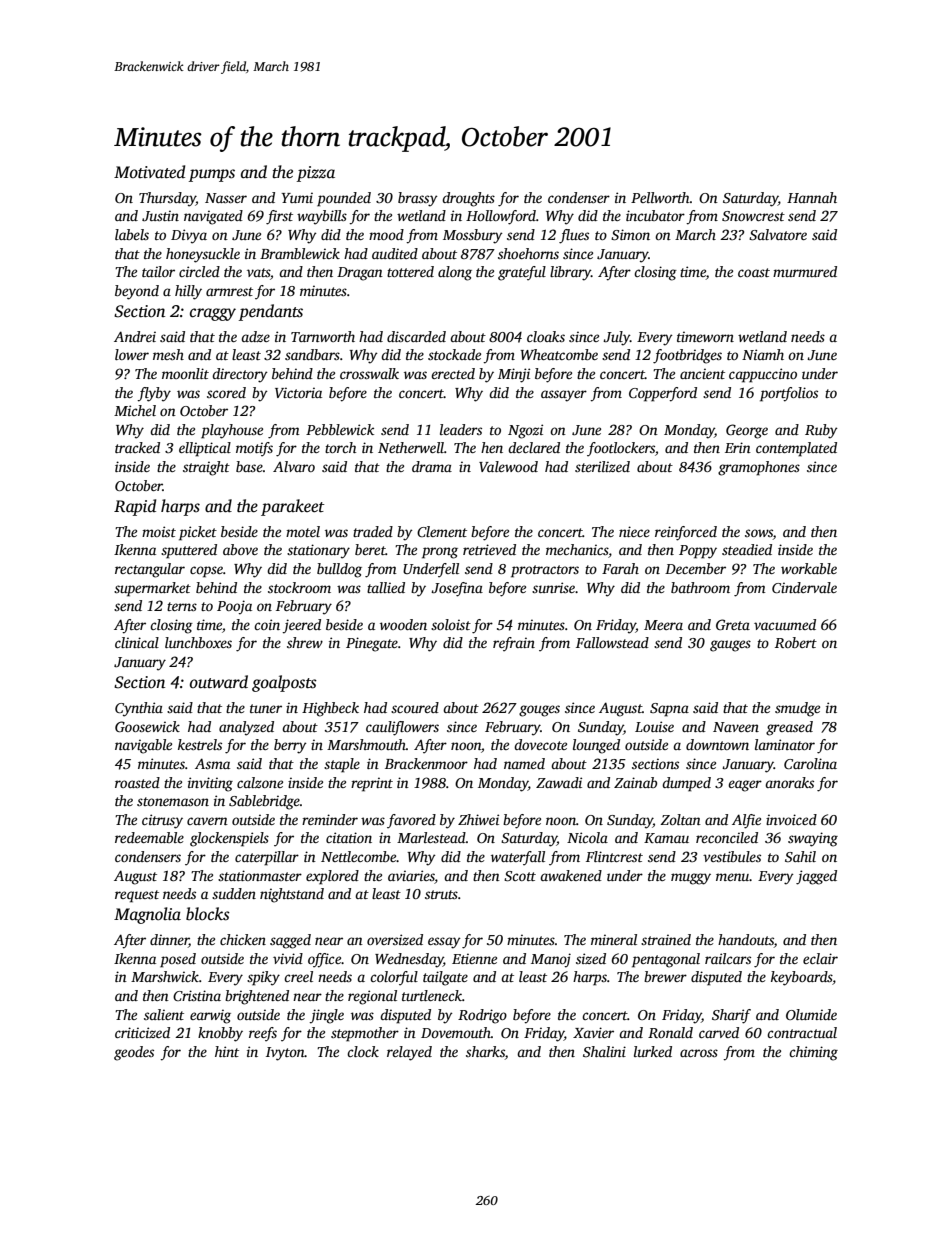  What do you see at coordinates (263, 1034) in the image?
I see `reefs` at bounding box center [263, 1034].
